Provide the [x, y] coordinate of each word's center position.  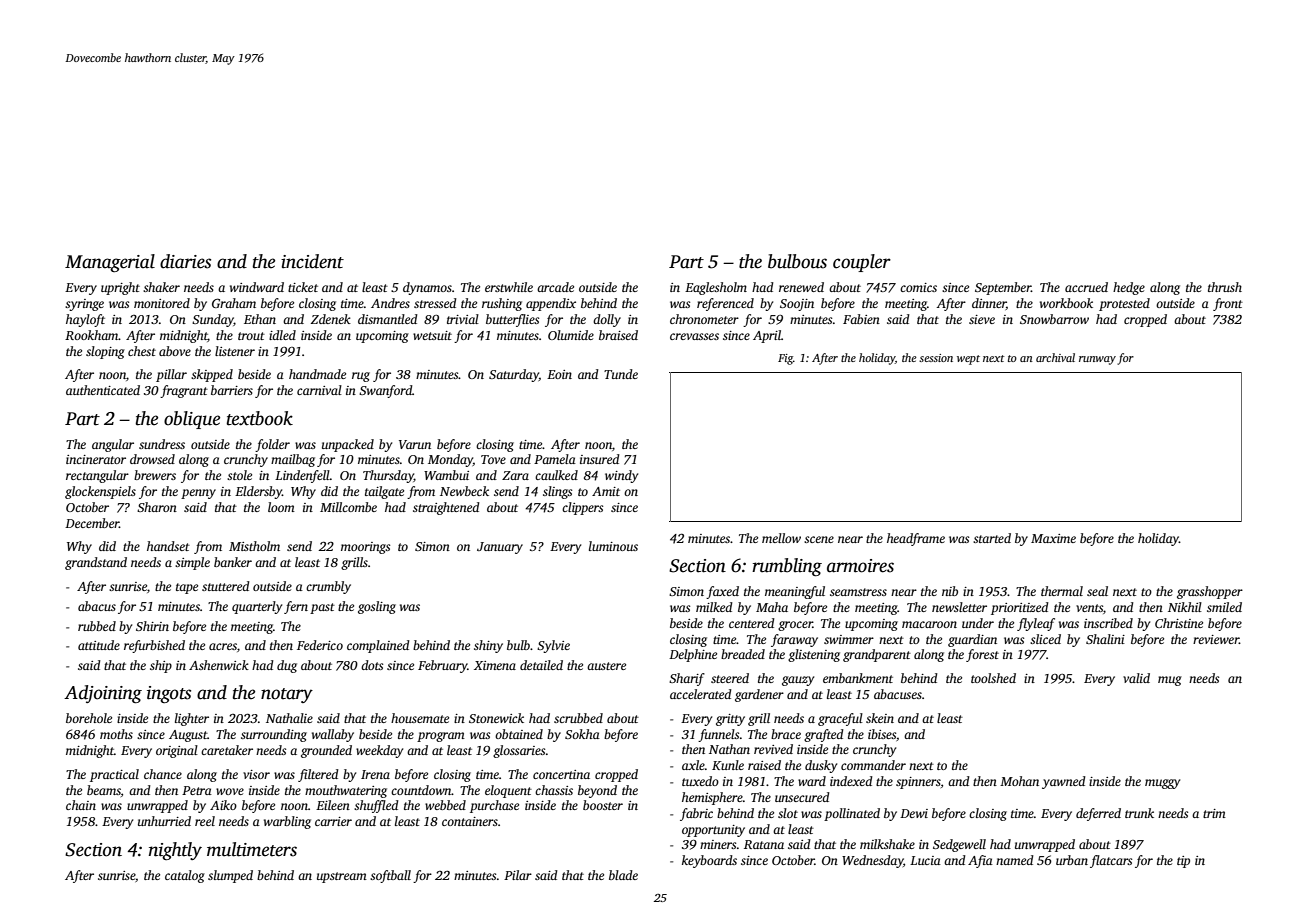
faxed [722, 592]
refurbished [154, 646]
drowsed [152, 459]
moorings [365, 548]
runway [1097, 360]
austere [606, 666]
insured [600, 459]
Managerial [110, 263]
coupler [862, 263]
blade [623, 875]
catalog [185, 876]
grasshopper [1210, 592]
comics [918, 287]
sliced [1045, 639]
